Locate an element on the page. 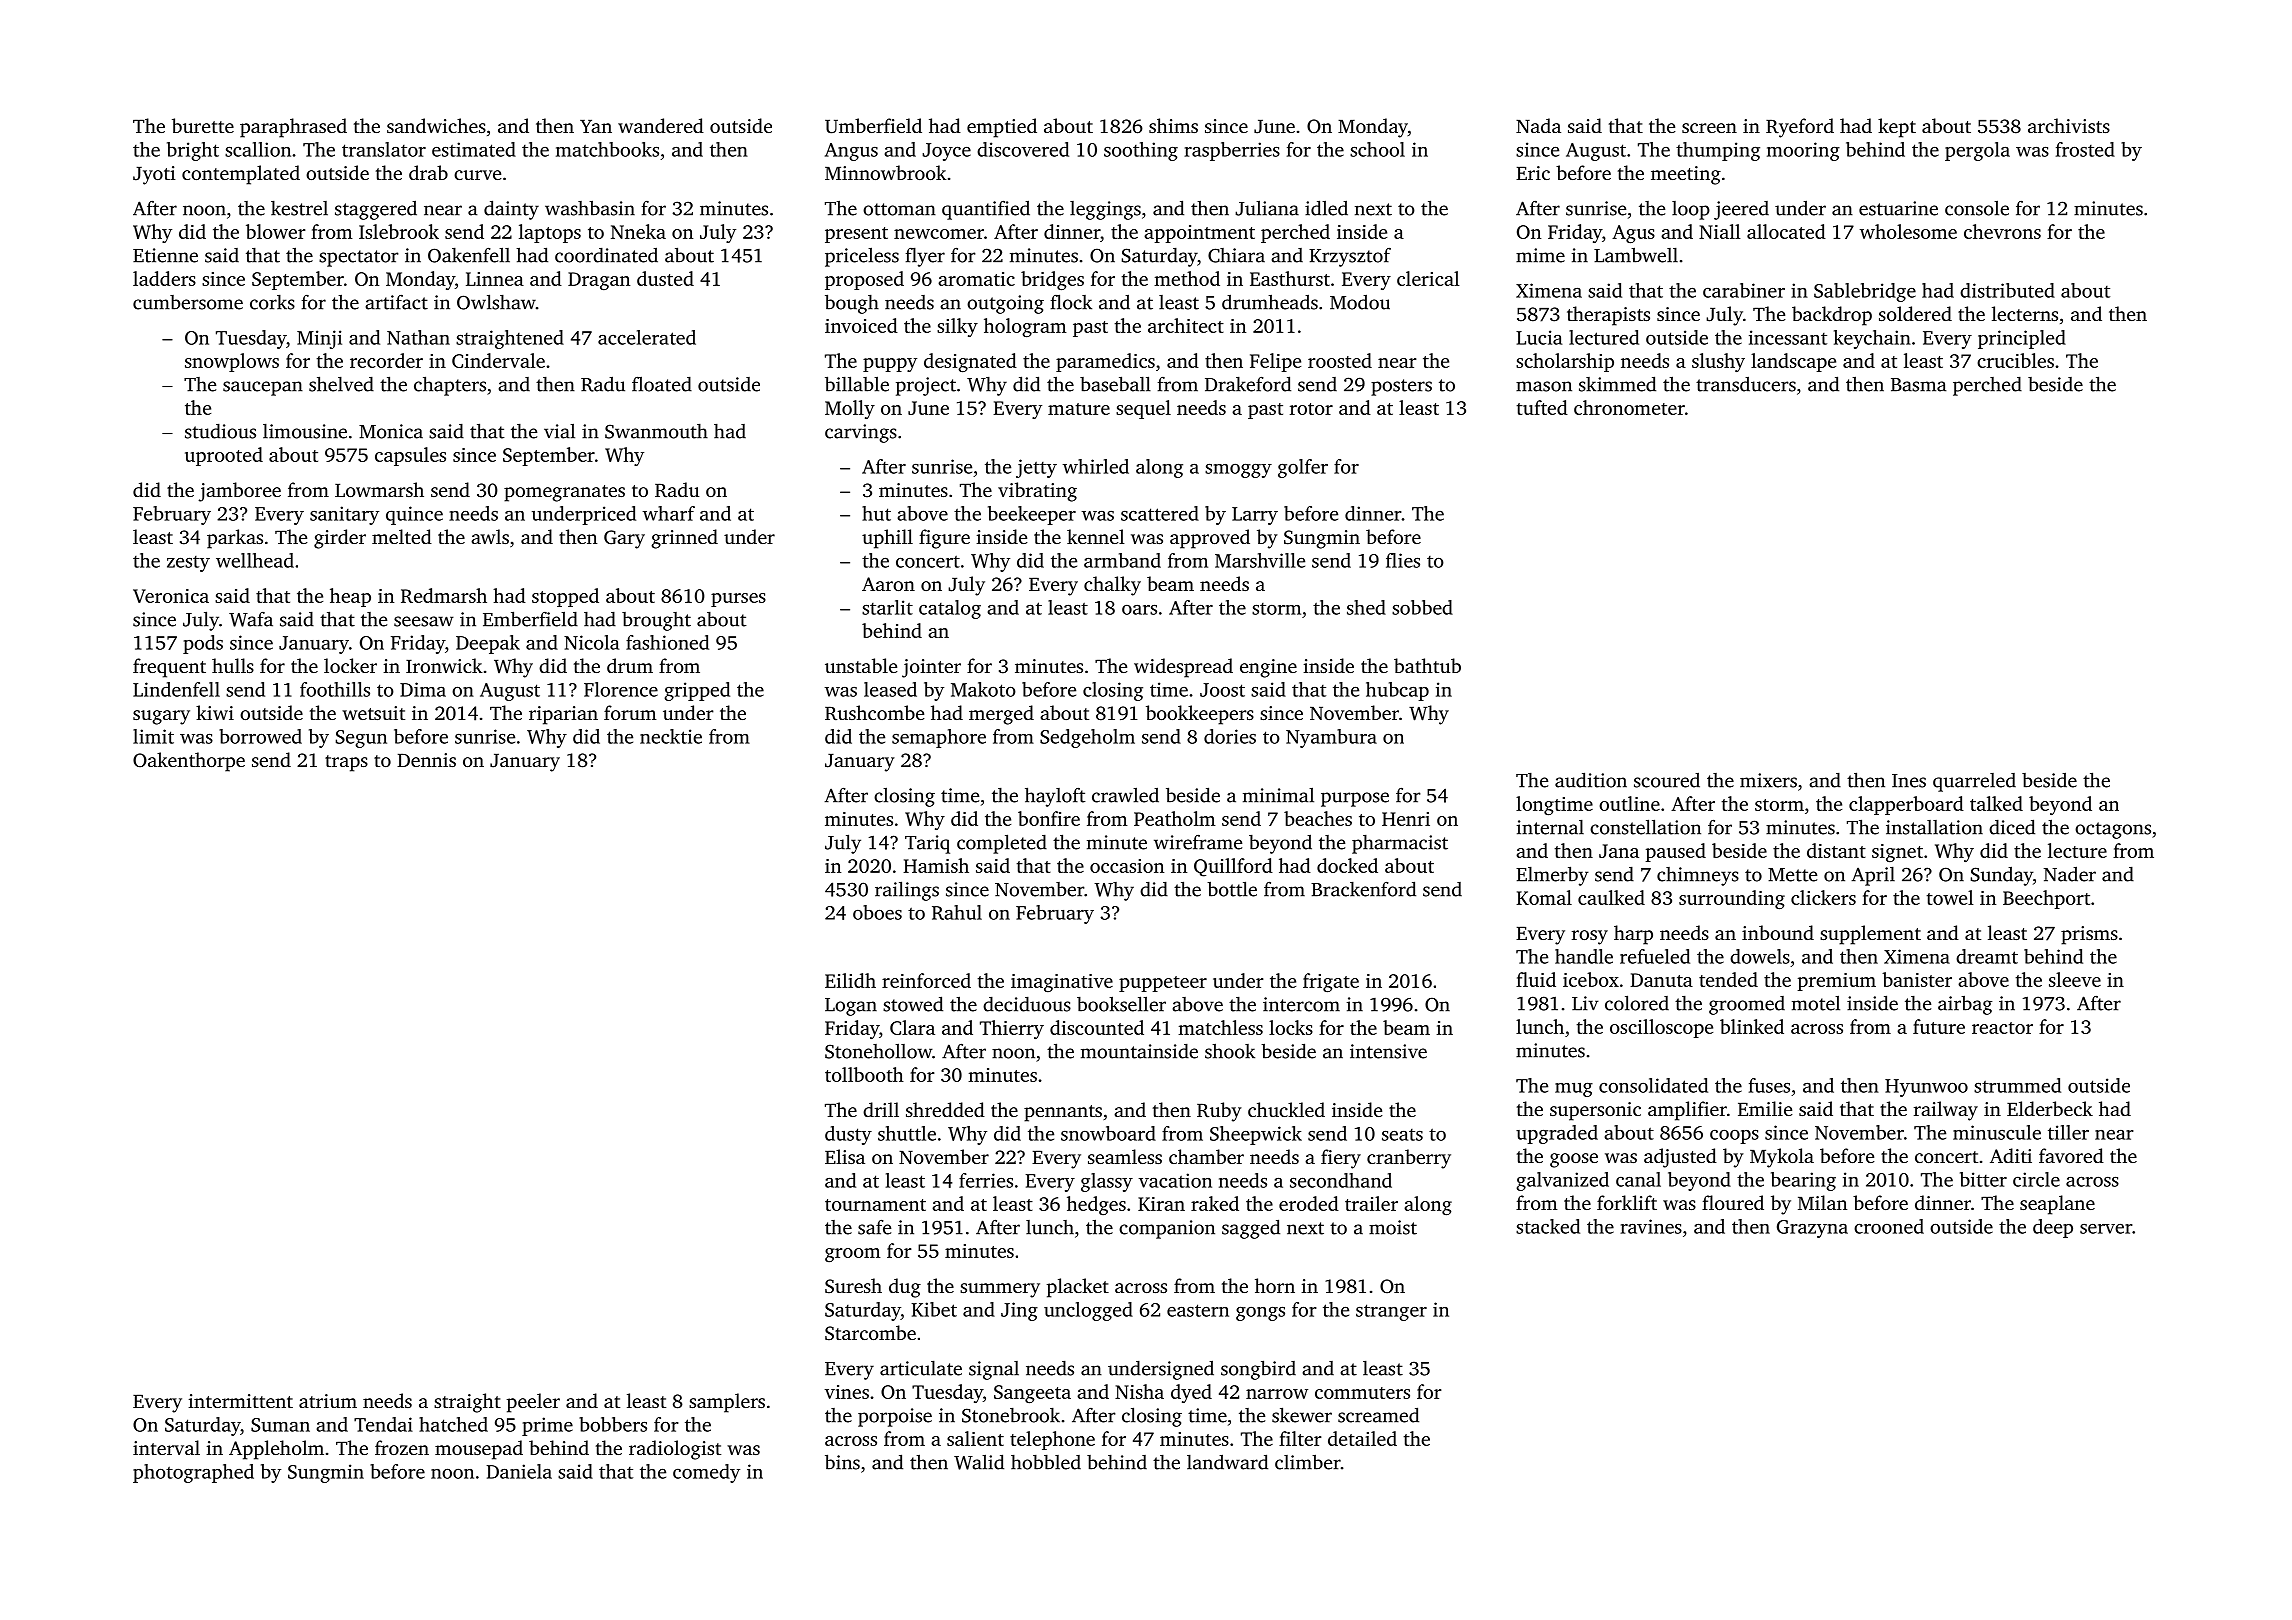  Daniela is located at coordinates (519, 1471).
